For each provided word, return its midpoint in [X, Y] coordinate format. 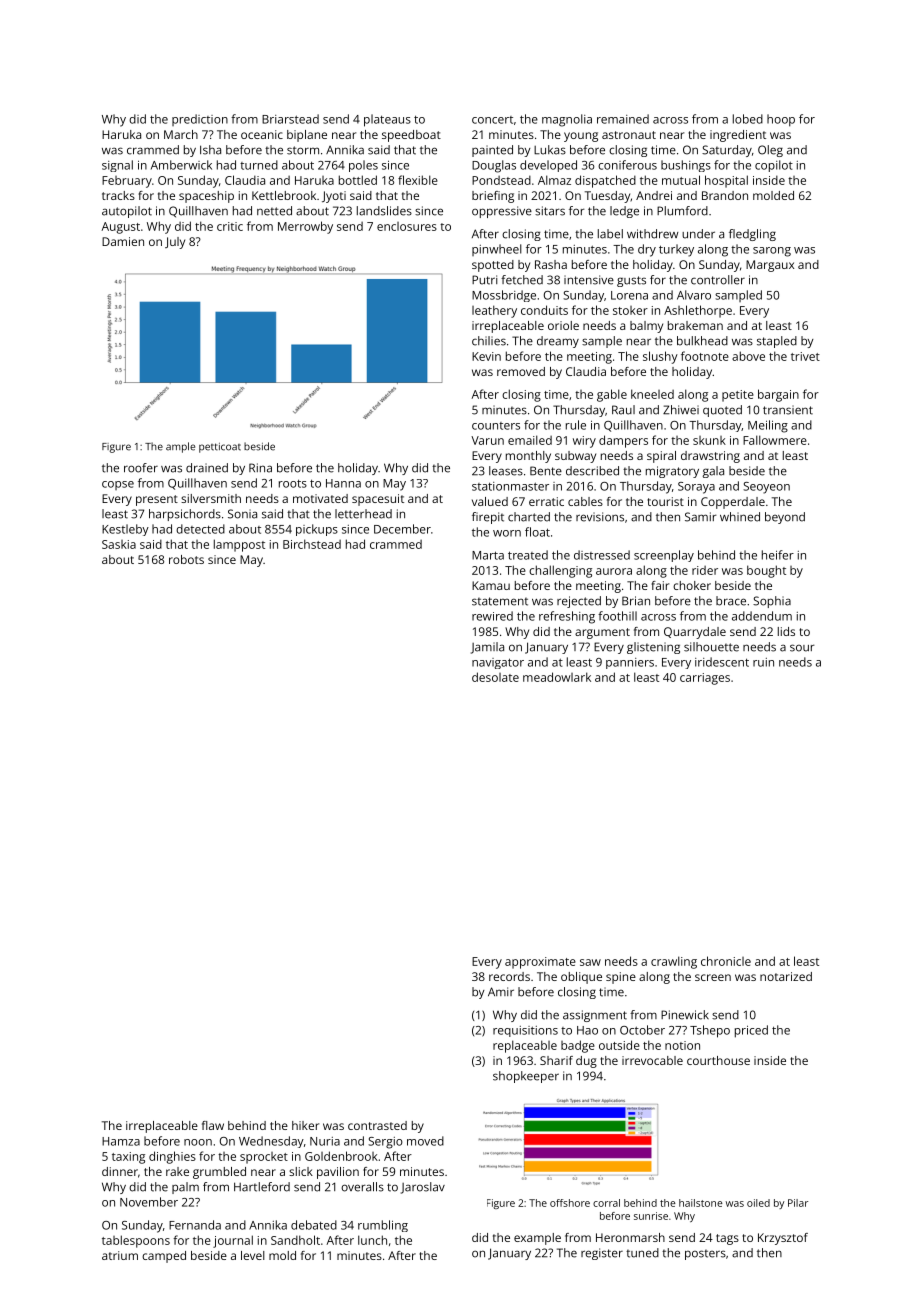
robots [186, 559]
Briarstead [290, 119]
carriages [705, 679]
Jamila [487, 648]
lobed [748, 119]
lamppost [239, 545]
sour [802, 648]
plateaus [387, 120]
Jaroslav [423, 1188]
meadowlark [557, 677]
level [253, 1255]
